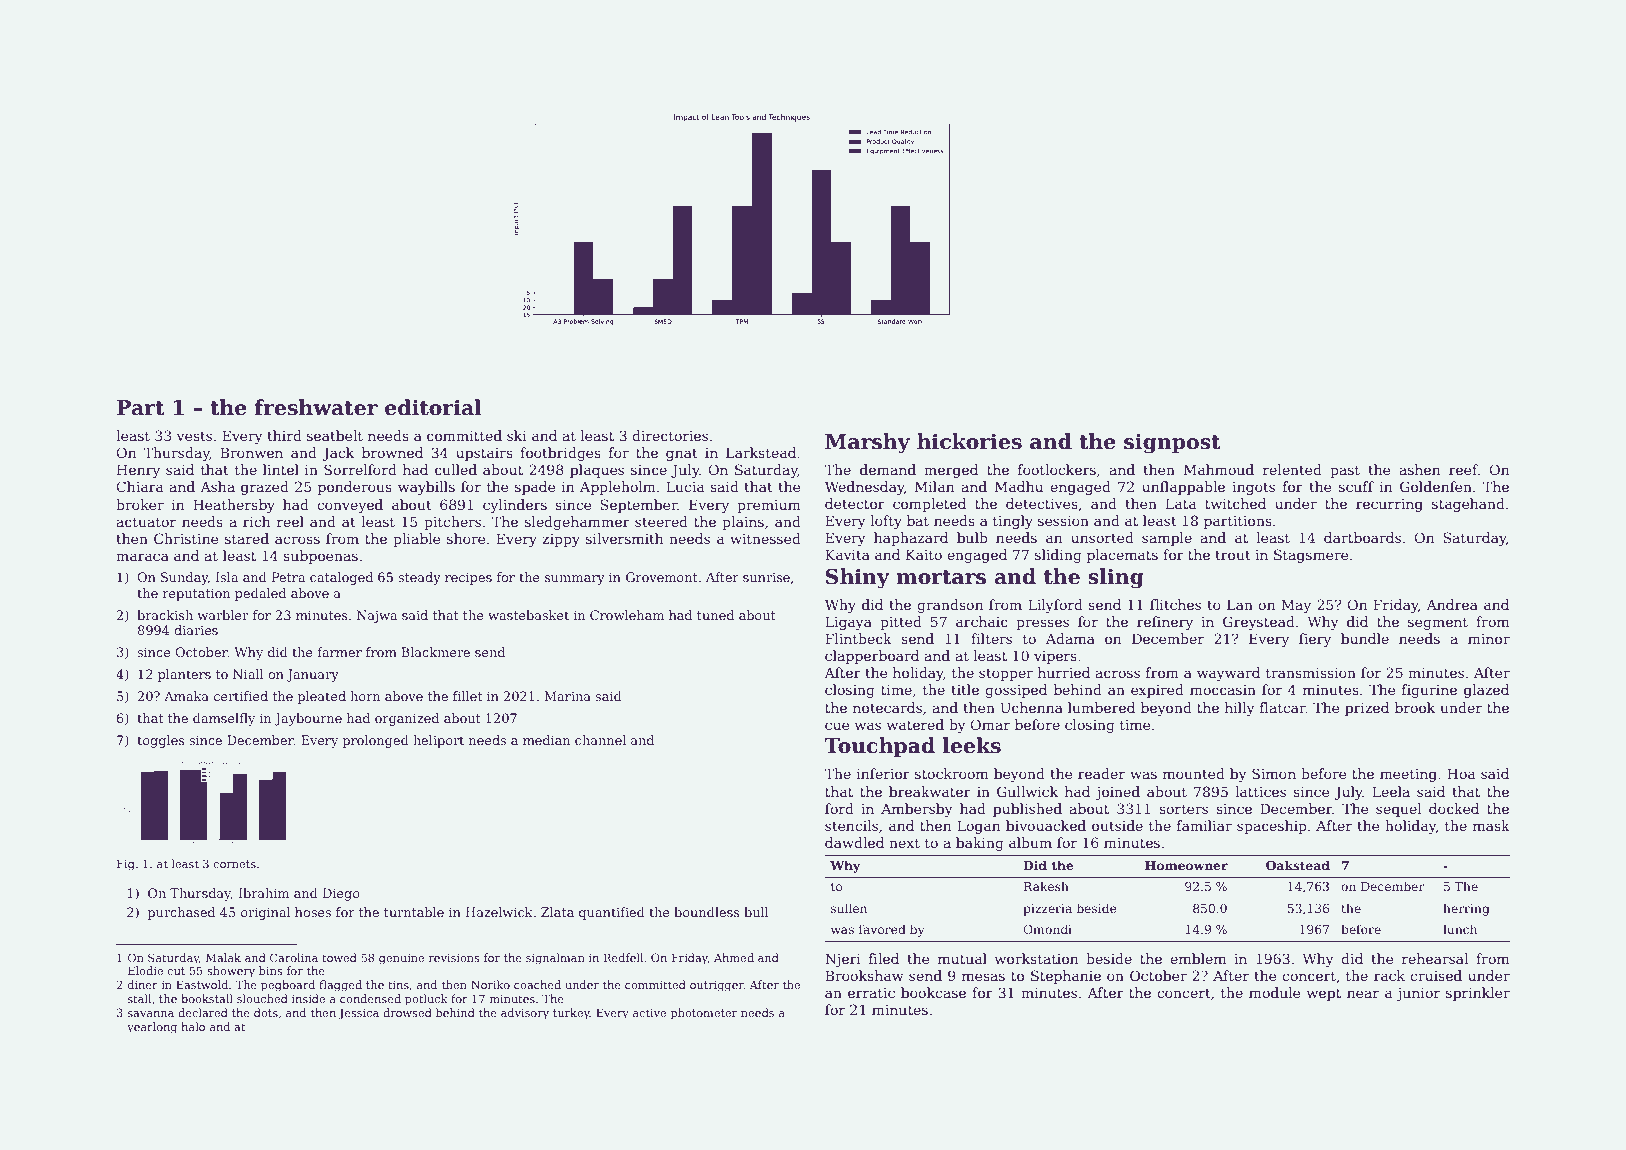 The height and width of the document is (1150, 1626). Describe the element at coordinates (1101, 707) in the document. I see `lumbered` at that location.
